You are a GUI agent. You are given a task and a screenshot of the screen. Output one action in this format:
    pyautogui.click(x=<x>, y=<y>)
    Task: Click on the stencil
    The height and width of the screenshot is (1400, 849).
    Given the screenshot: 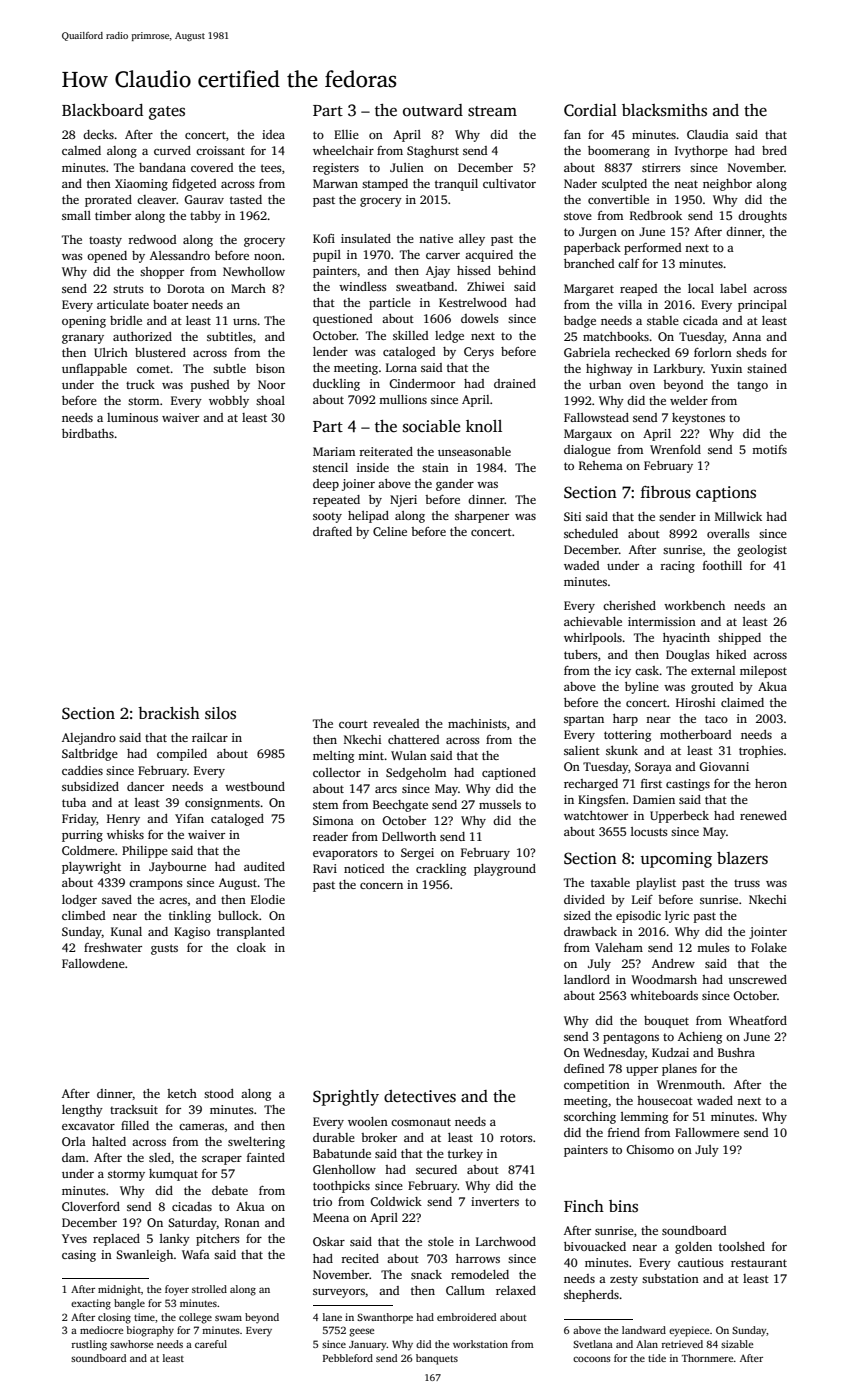 What is the action you would take?
    pyautogui.click(x=330, y=467)
